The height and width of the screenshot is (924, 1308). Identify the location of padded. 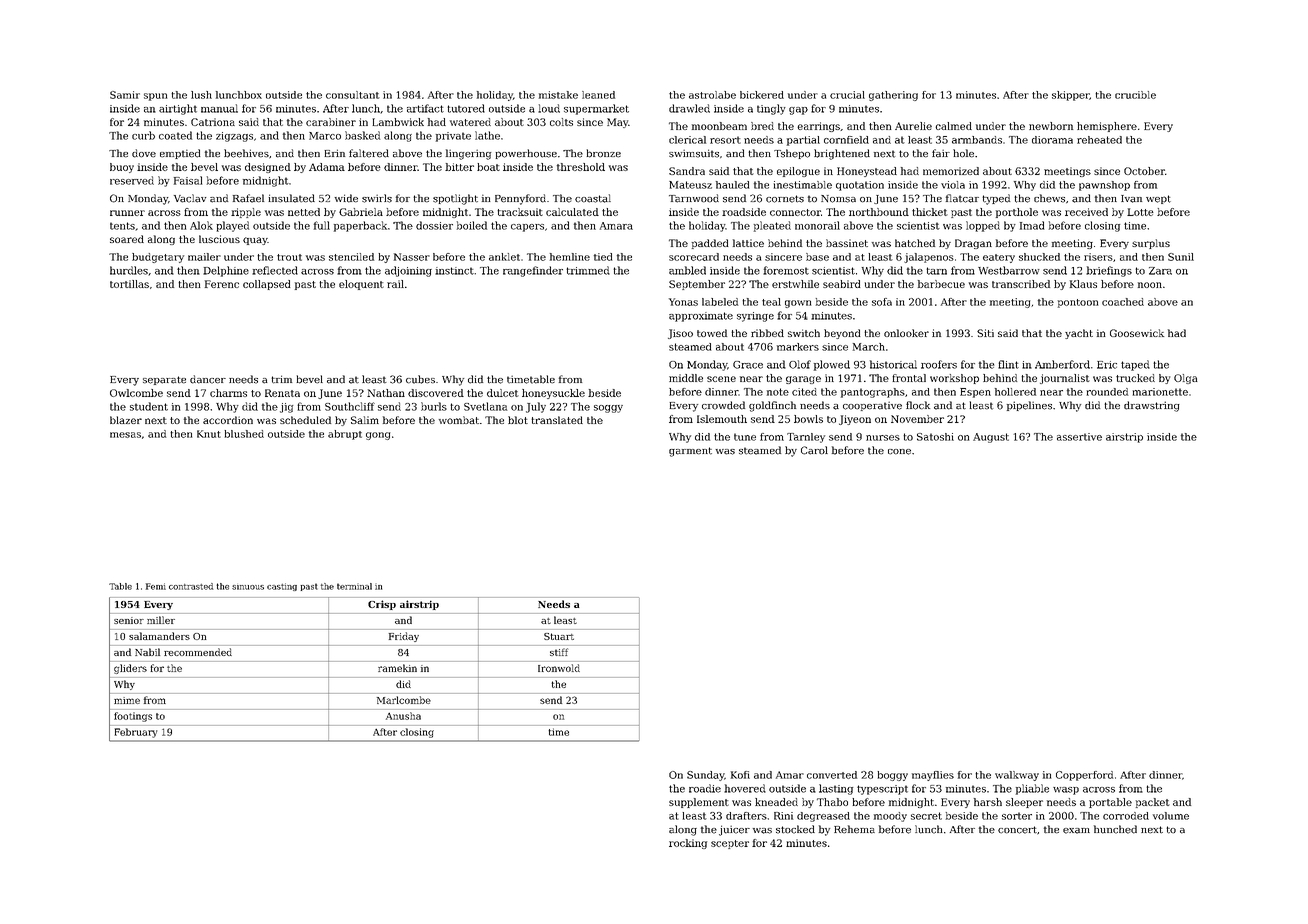
(710, 244).
